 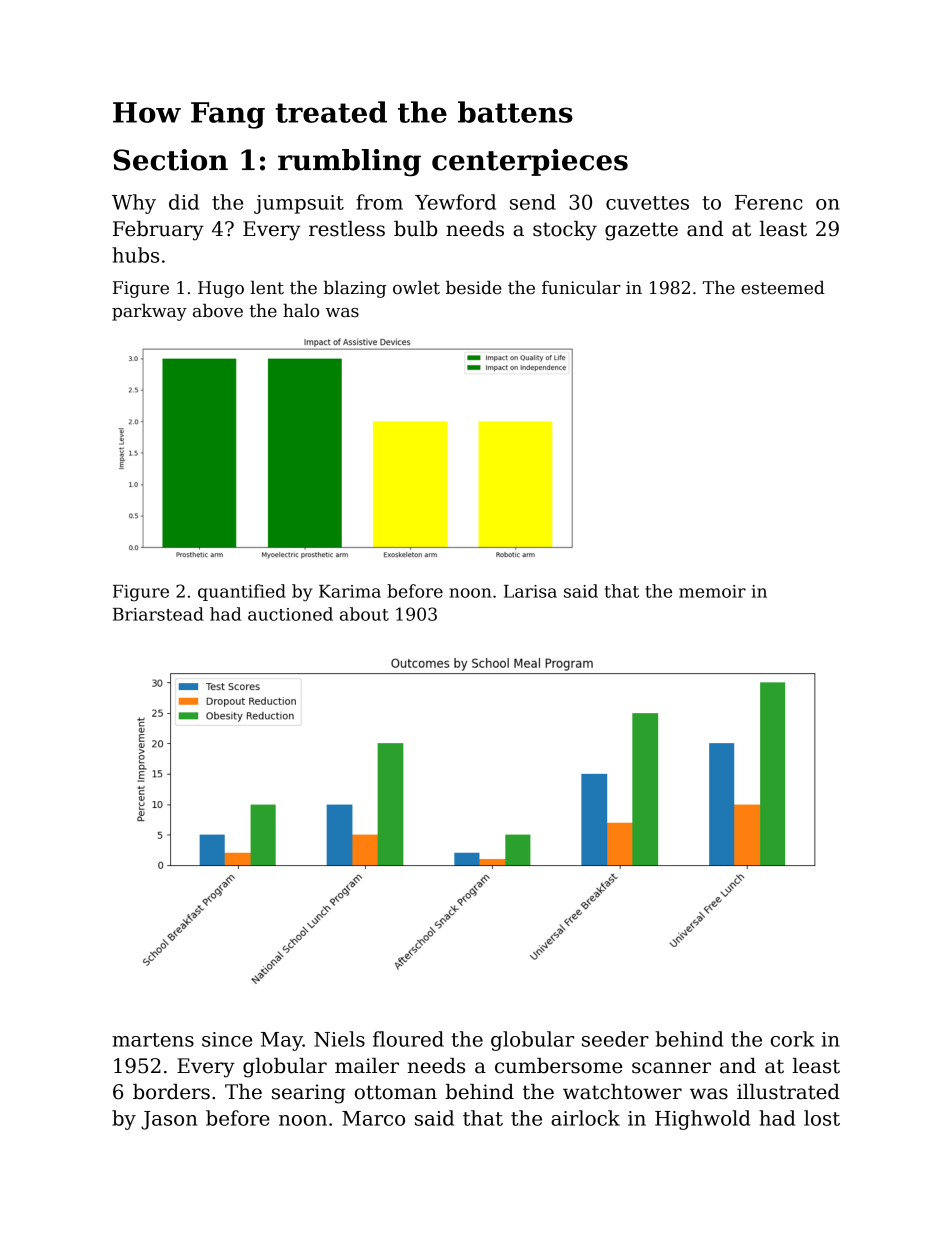 What do you see at coordinates (530, 162) in the page?
I see `centerpieces` at bounding box center [530, 162].
